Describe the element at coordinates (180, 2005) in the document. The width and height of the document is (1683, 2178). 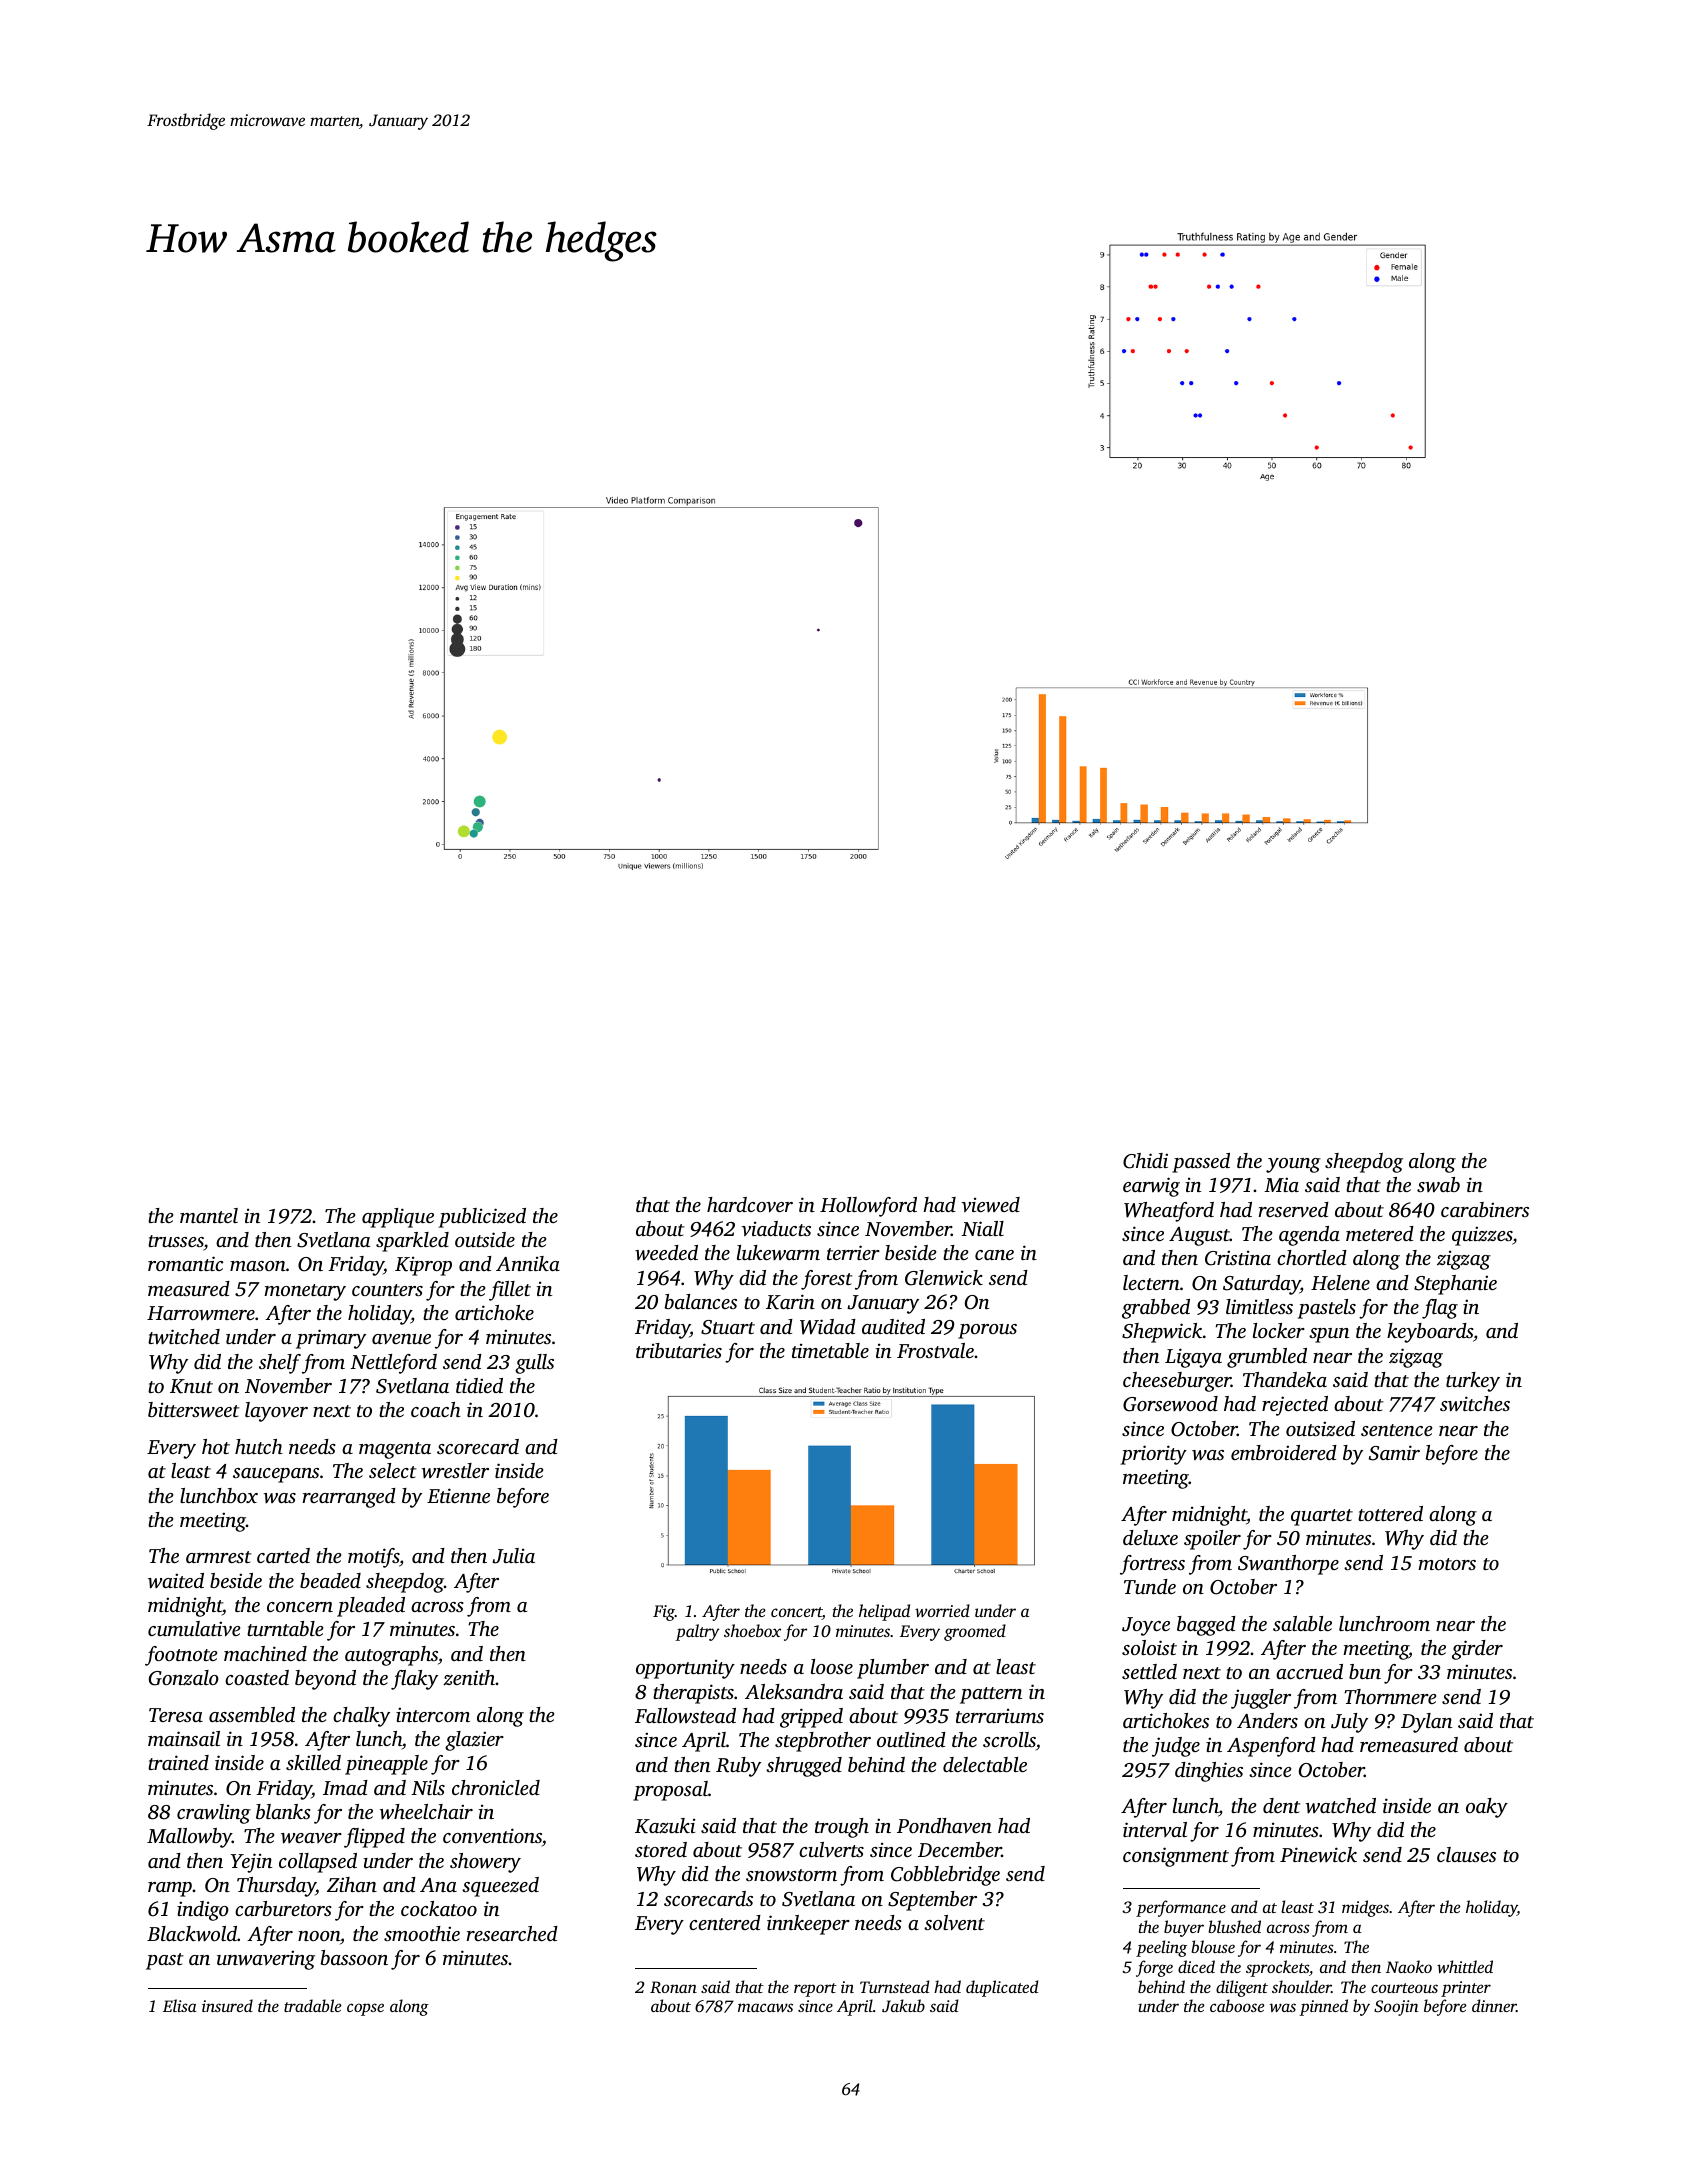
I see `Elisa` at that location.
